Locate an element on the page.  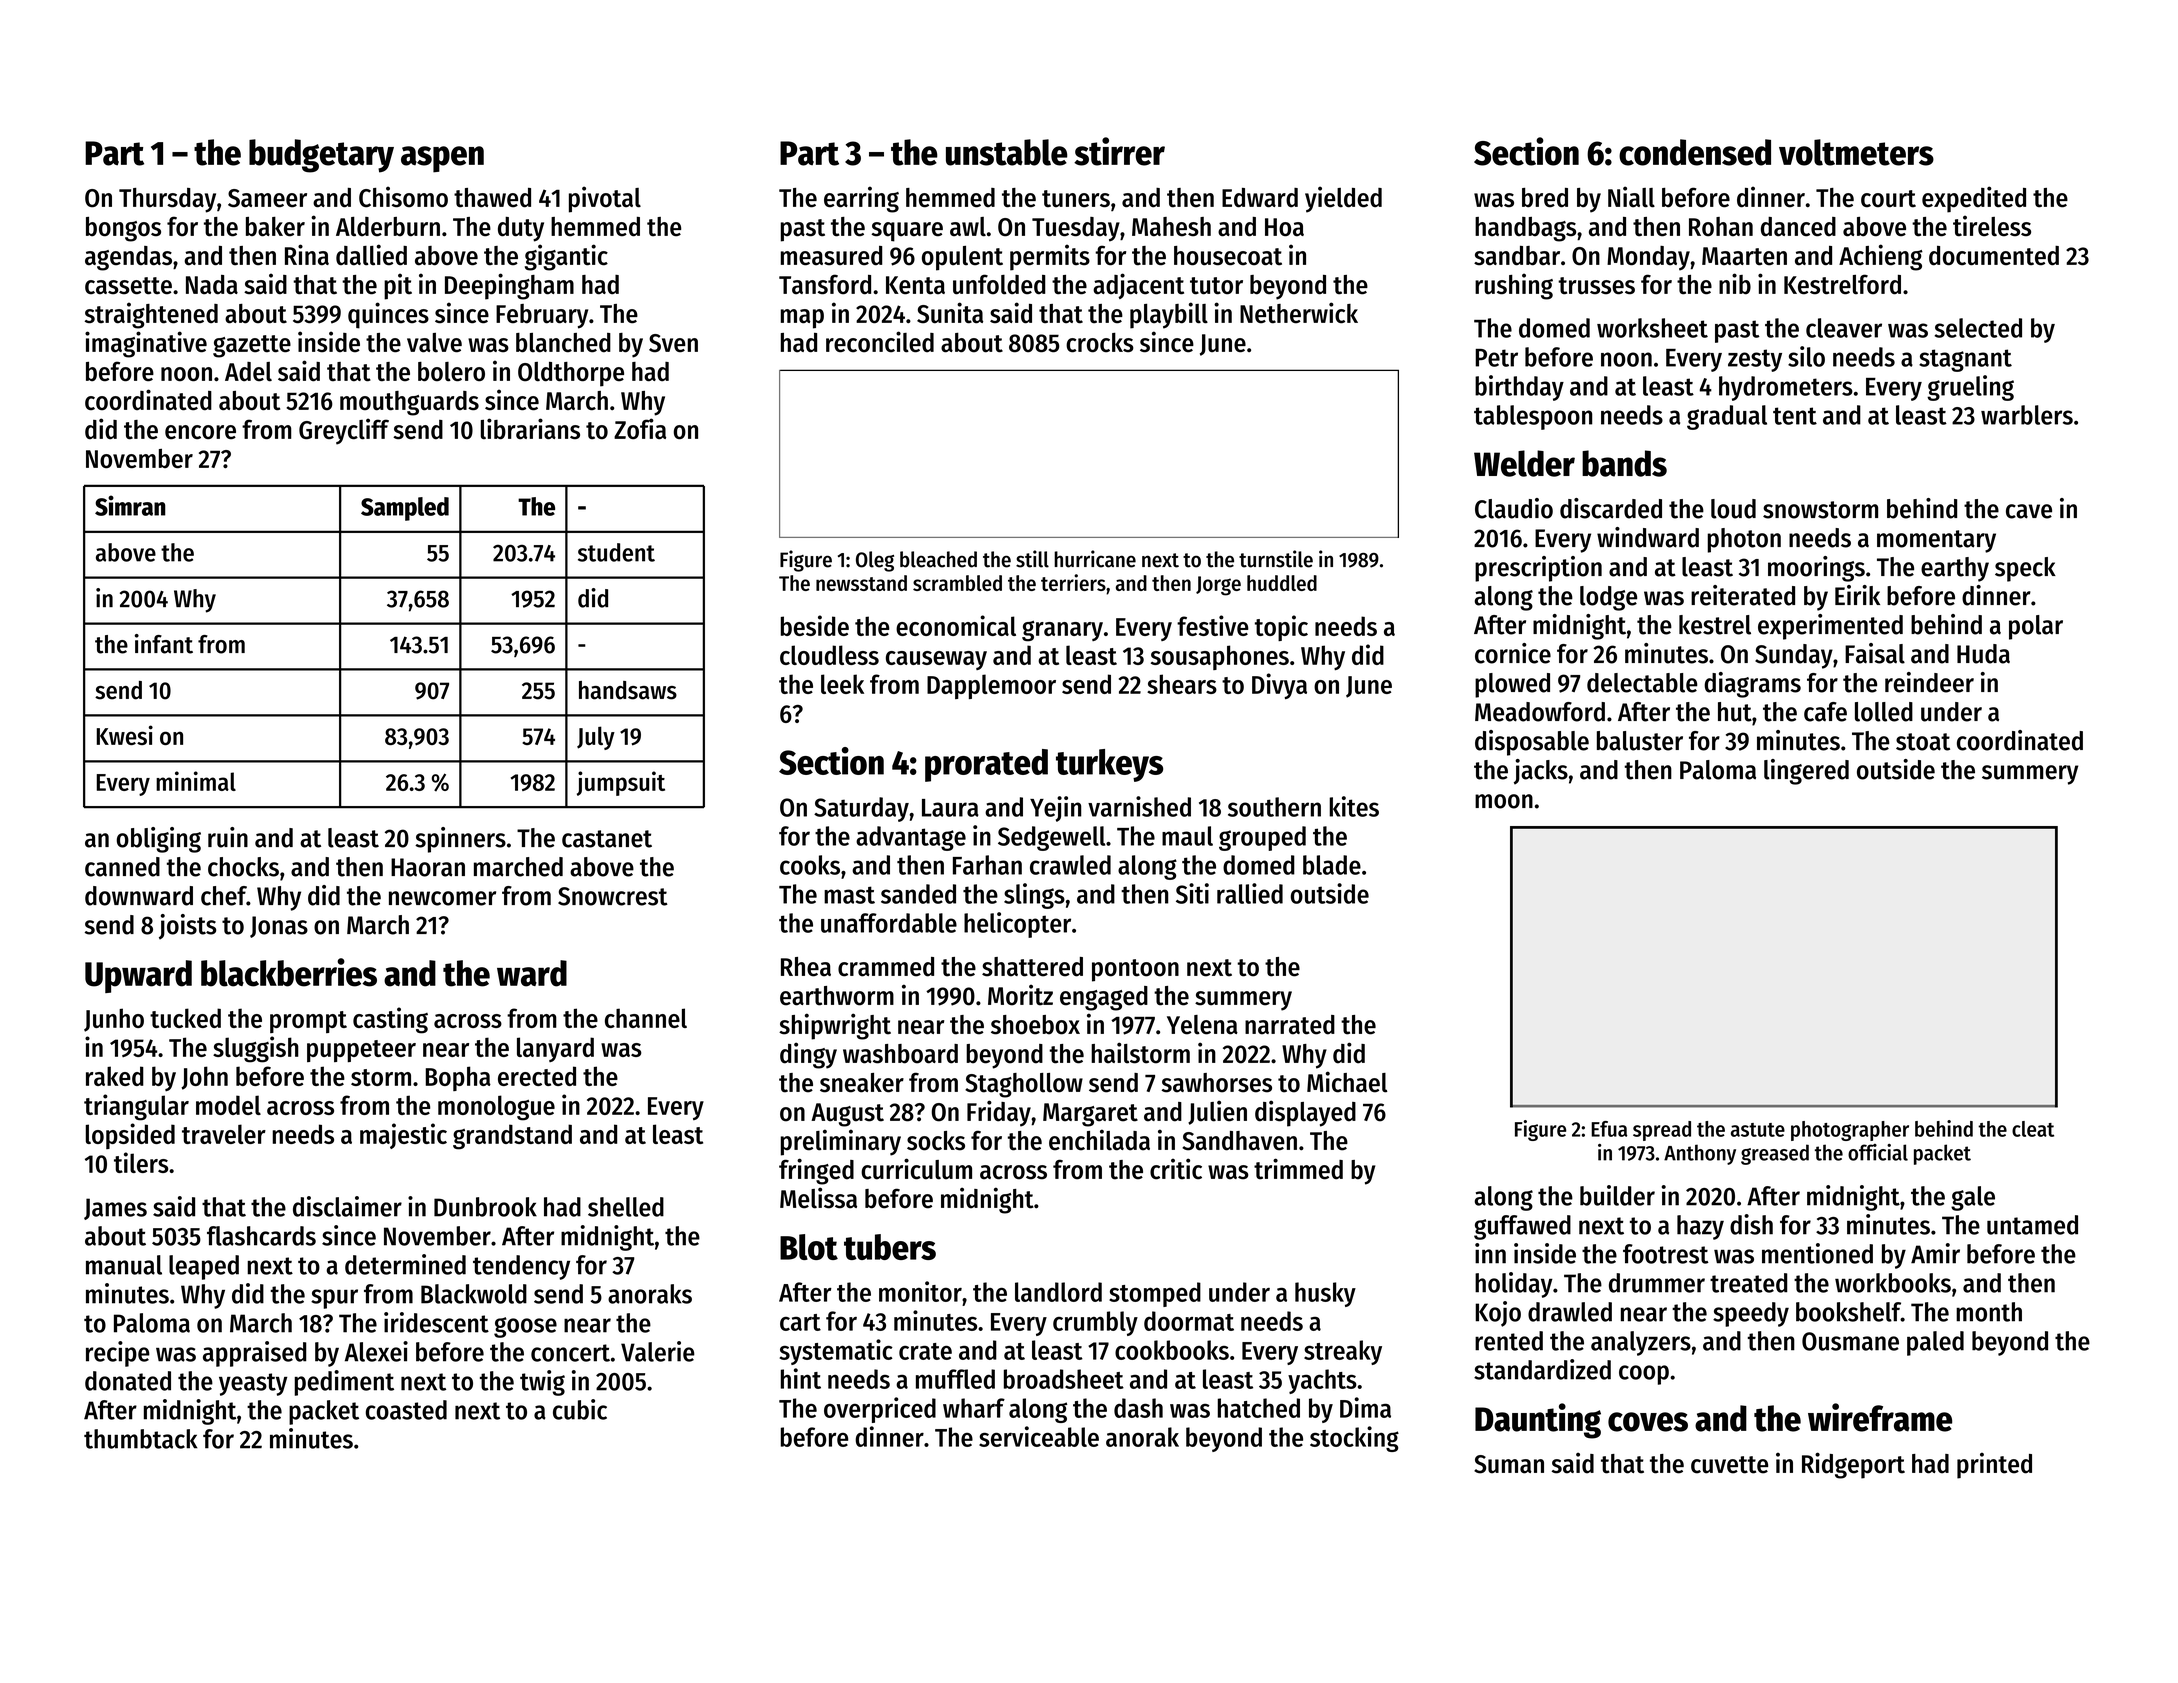
square is located at coordinates (907, 232).
